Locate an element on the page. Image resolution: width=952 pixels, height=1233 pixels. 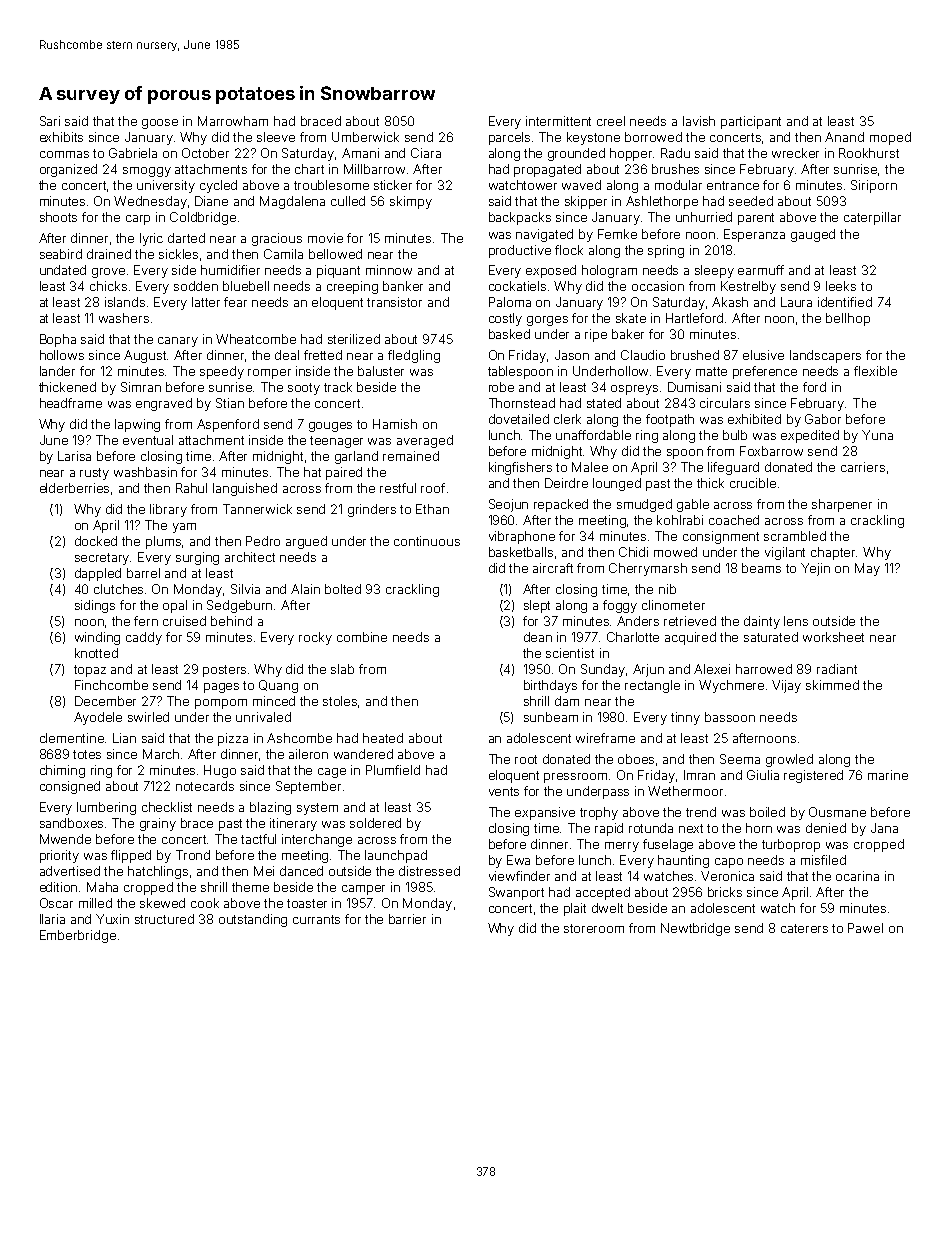
posters is located at coordinates (224, 671).
